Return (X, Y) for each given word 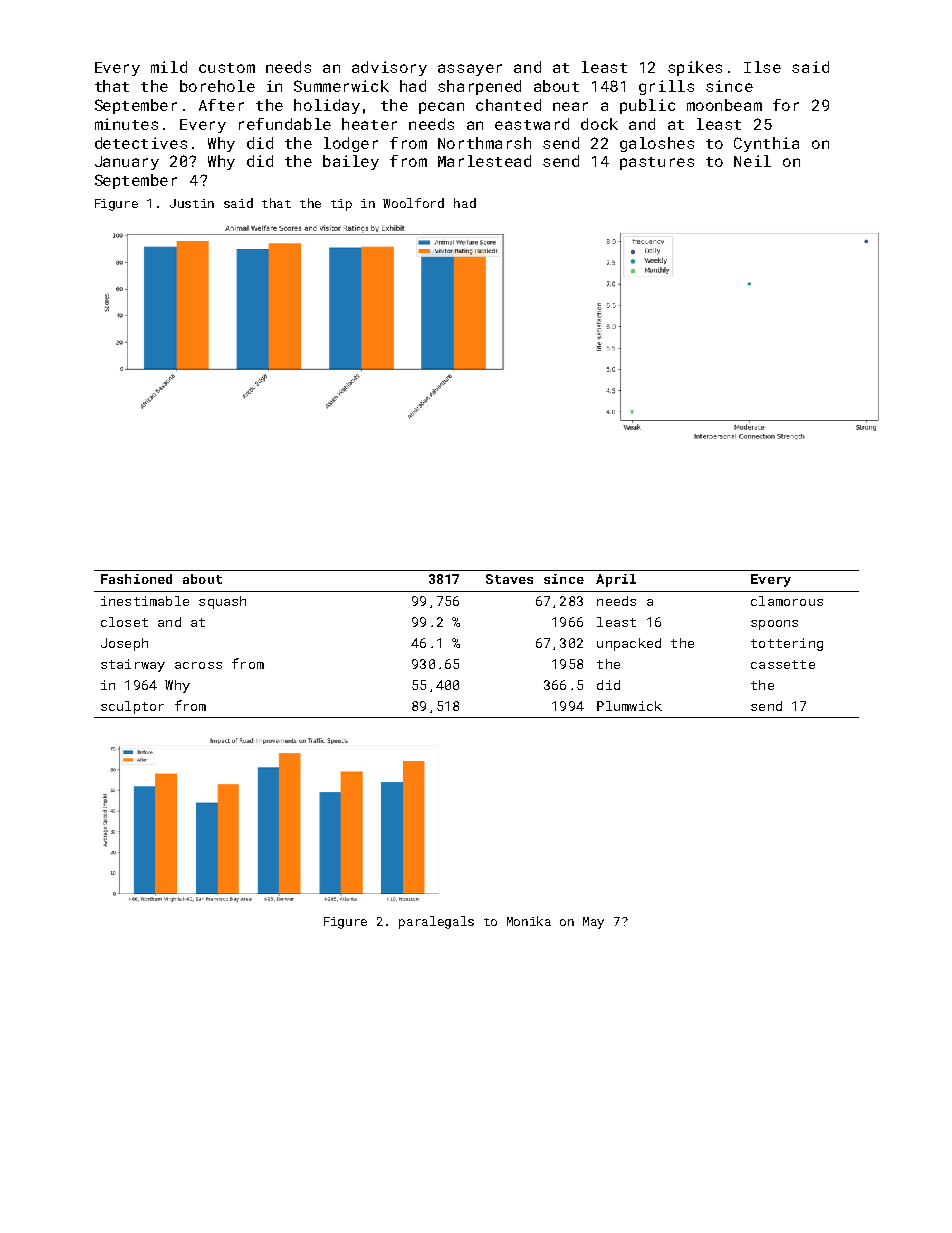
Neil (752, 161)
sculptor (132, 707)
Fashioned (136, 579)
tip (341, 205)
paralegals (436, 922)
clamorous (787, 601)
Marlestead (484, 161)
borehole (217, 86)
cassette (783, 664)
